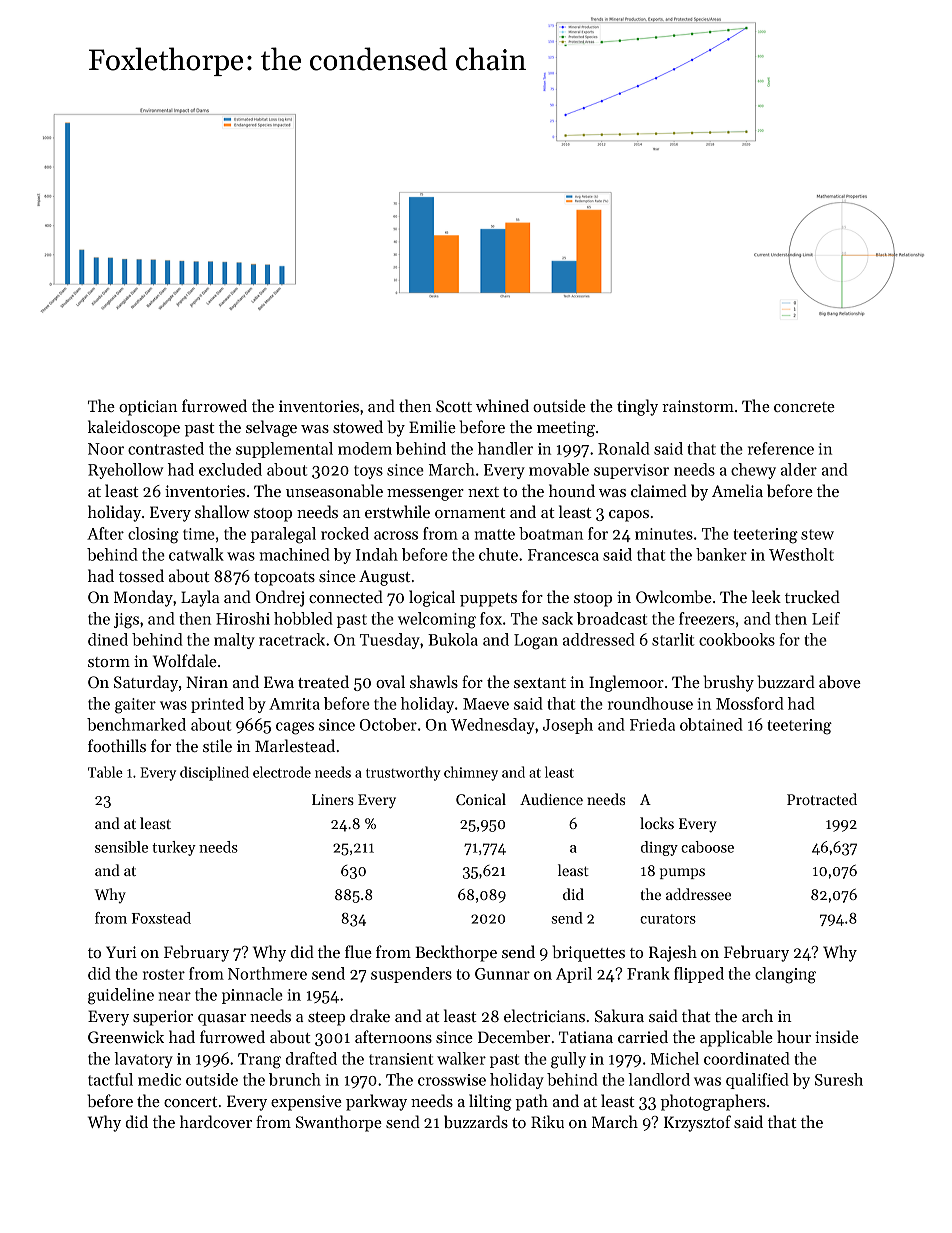 Image resolution: width=952 pixels, height=1233 pixels. I want to click on selvage, so click(271, 428).
